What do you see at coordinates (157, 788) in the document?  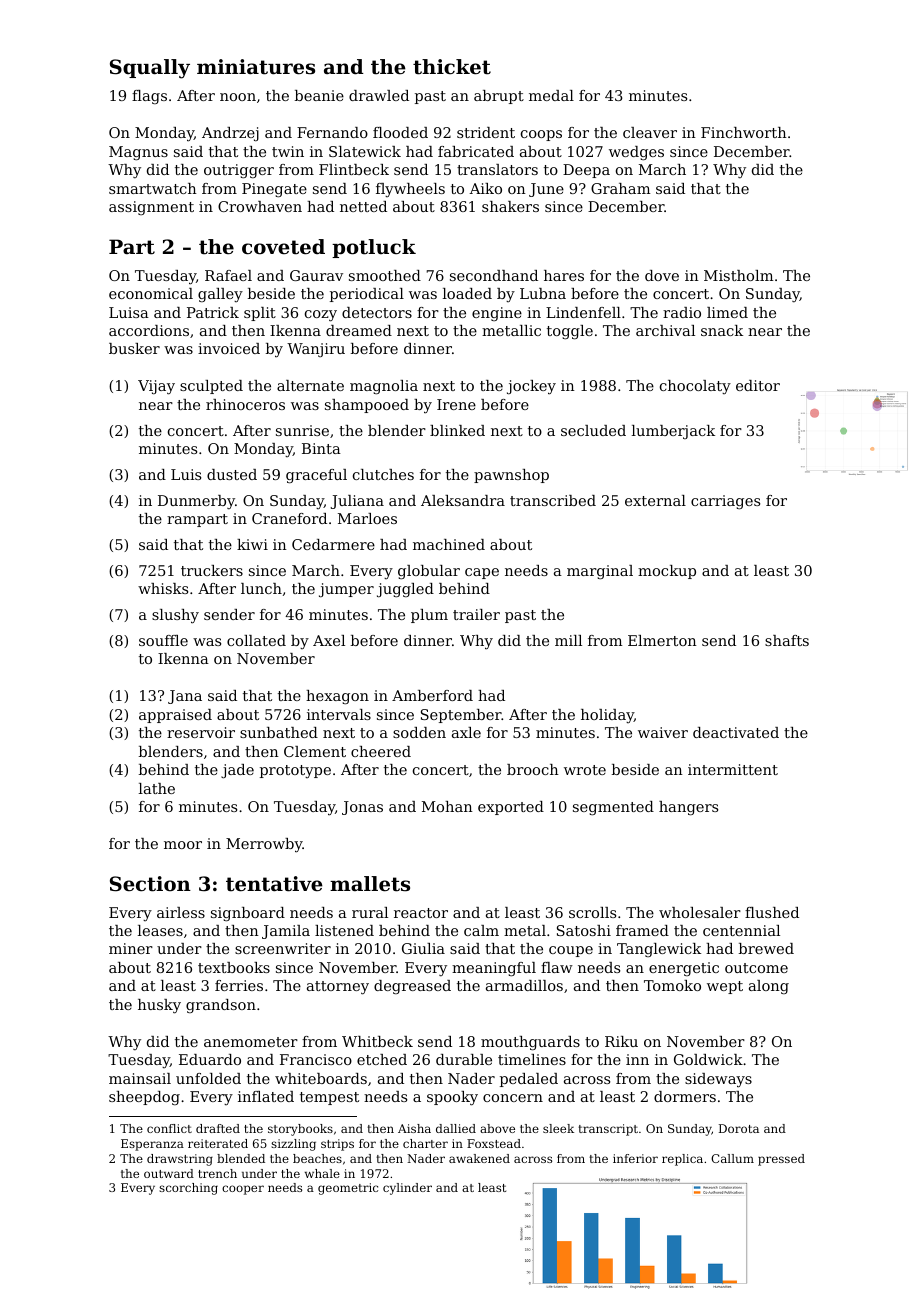 I see `lathe` at bounding box center [157, 788].
